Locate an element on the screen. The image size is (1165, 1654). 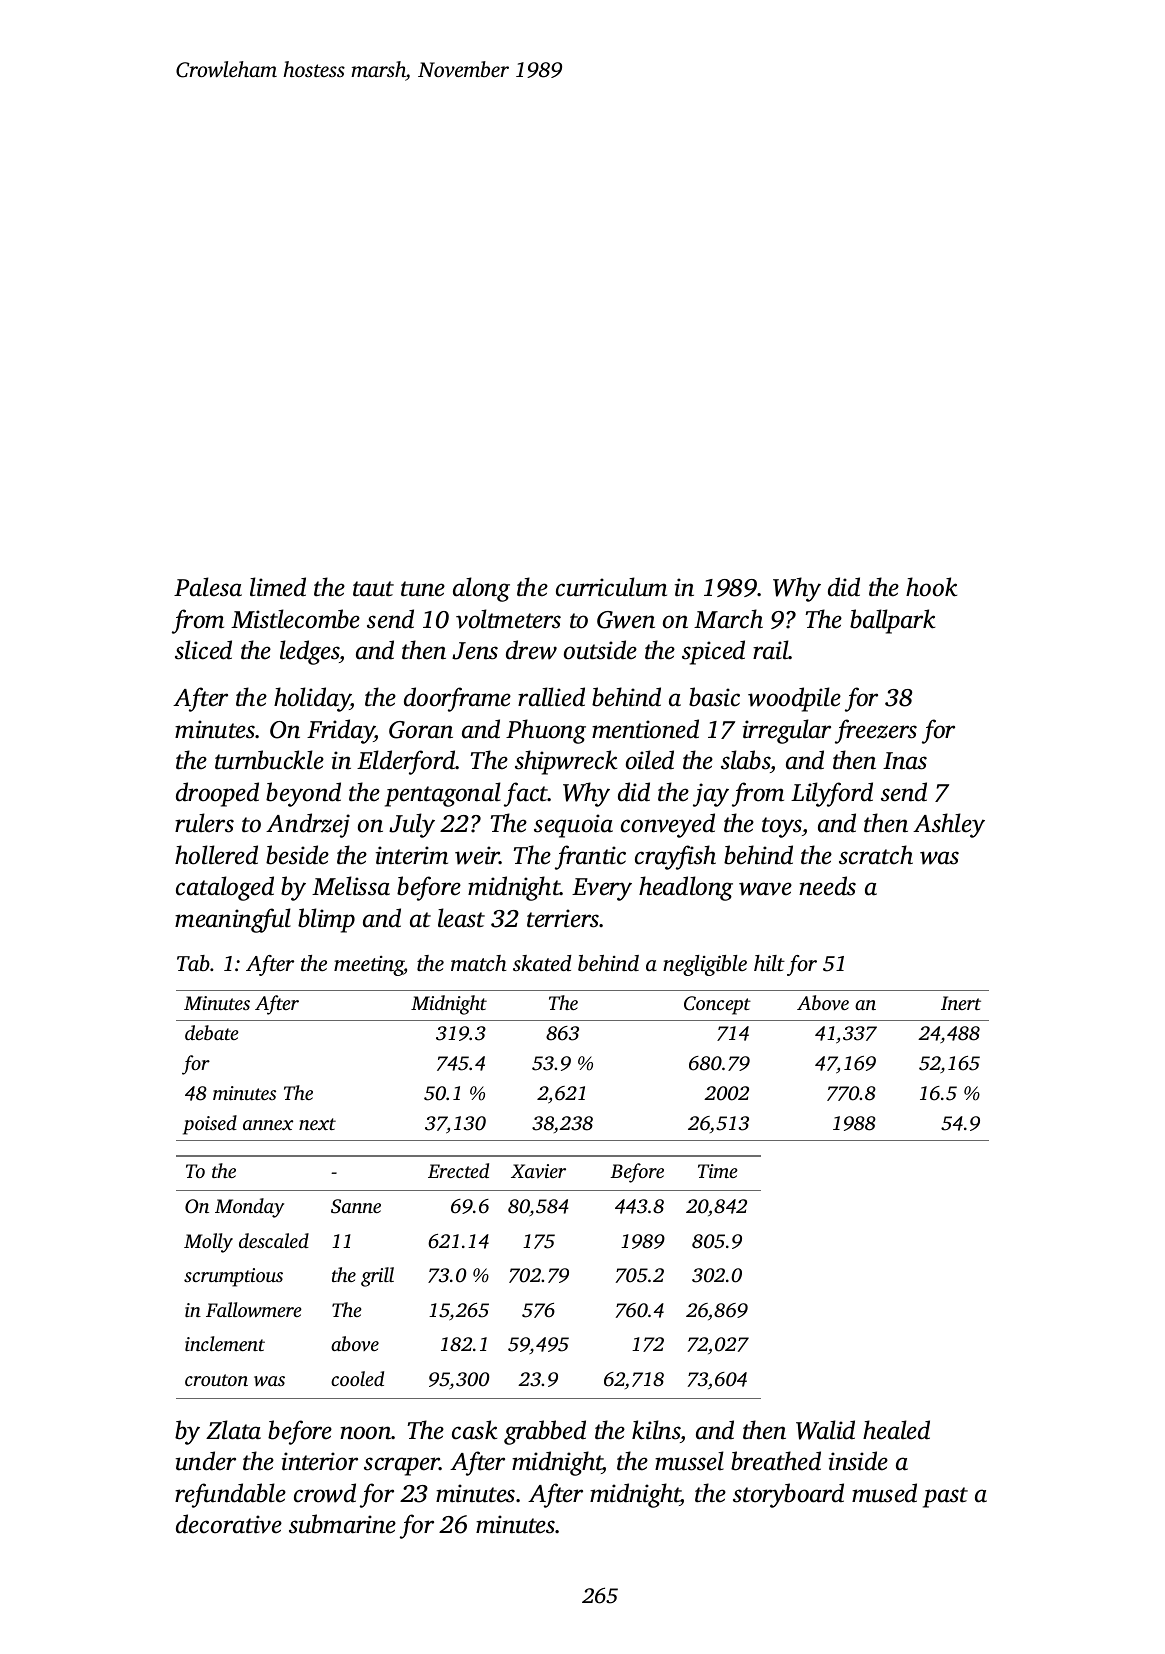
mussel is located at coordinates (689, 1461).
